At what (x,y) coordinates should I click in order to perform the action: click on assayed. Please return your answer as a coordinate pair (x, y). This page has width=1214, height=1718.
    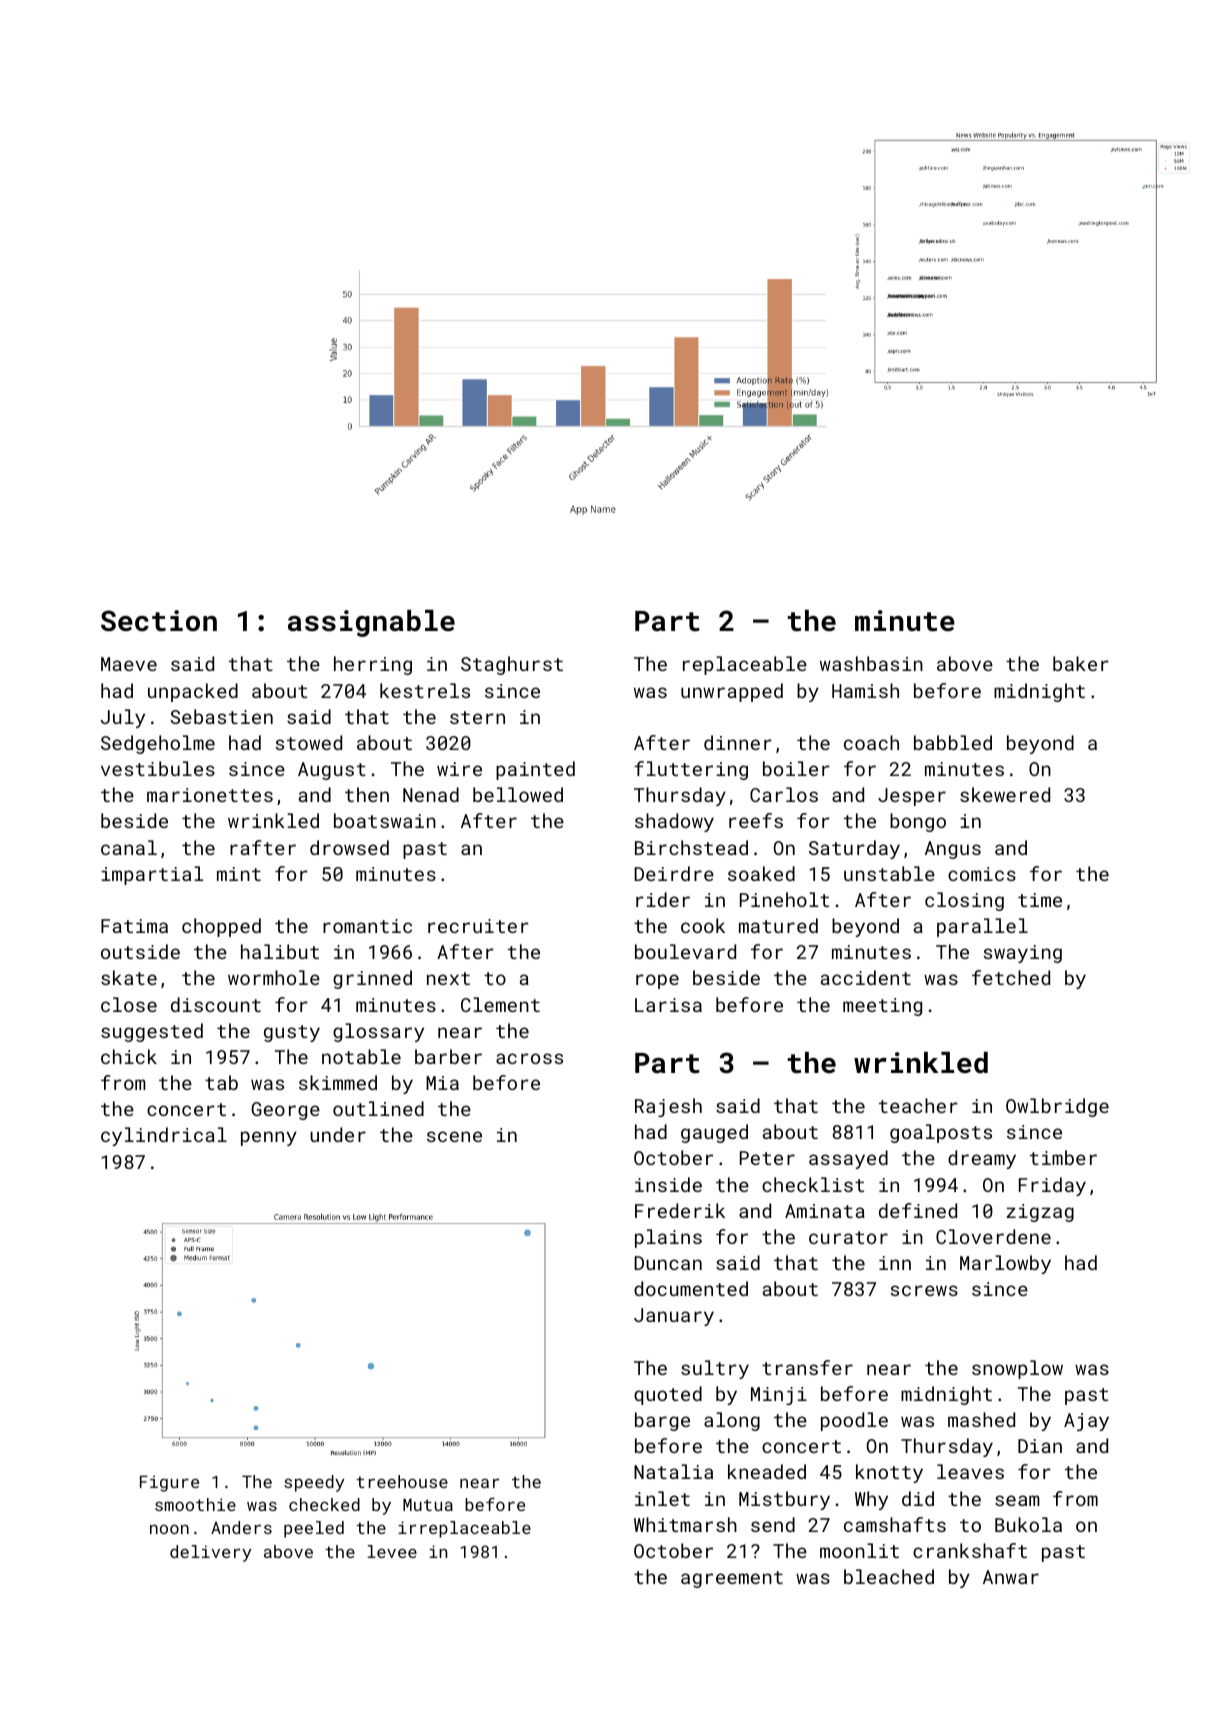
    Looking at the image, I should click on (848, 1159).
